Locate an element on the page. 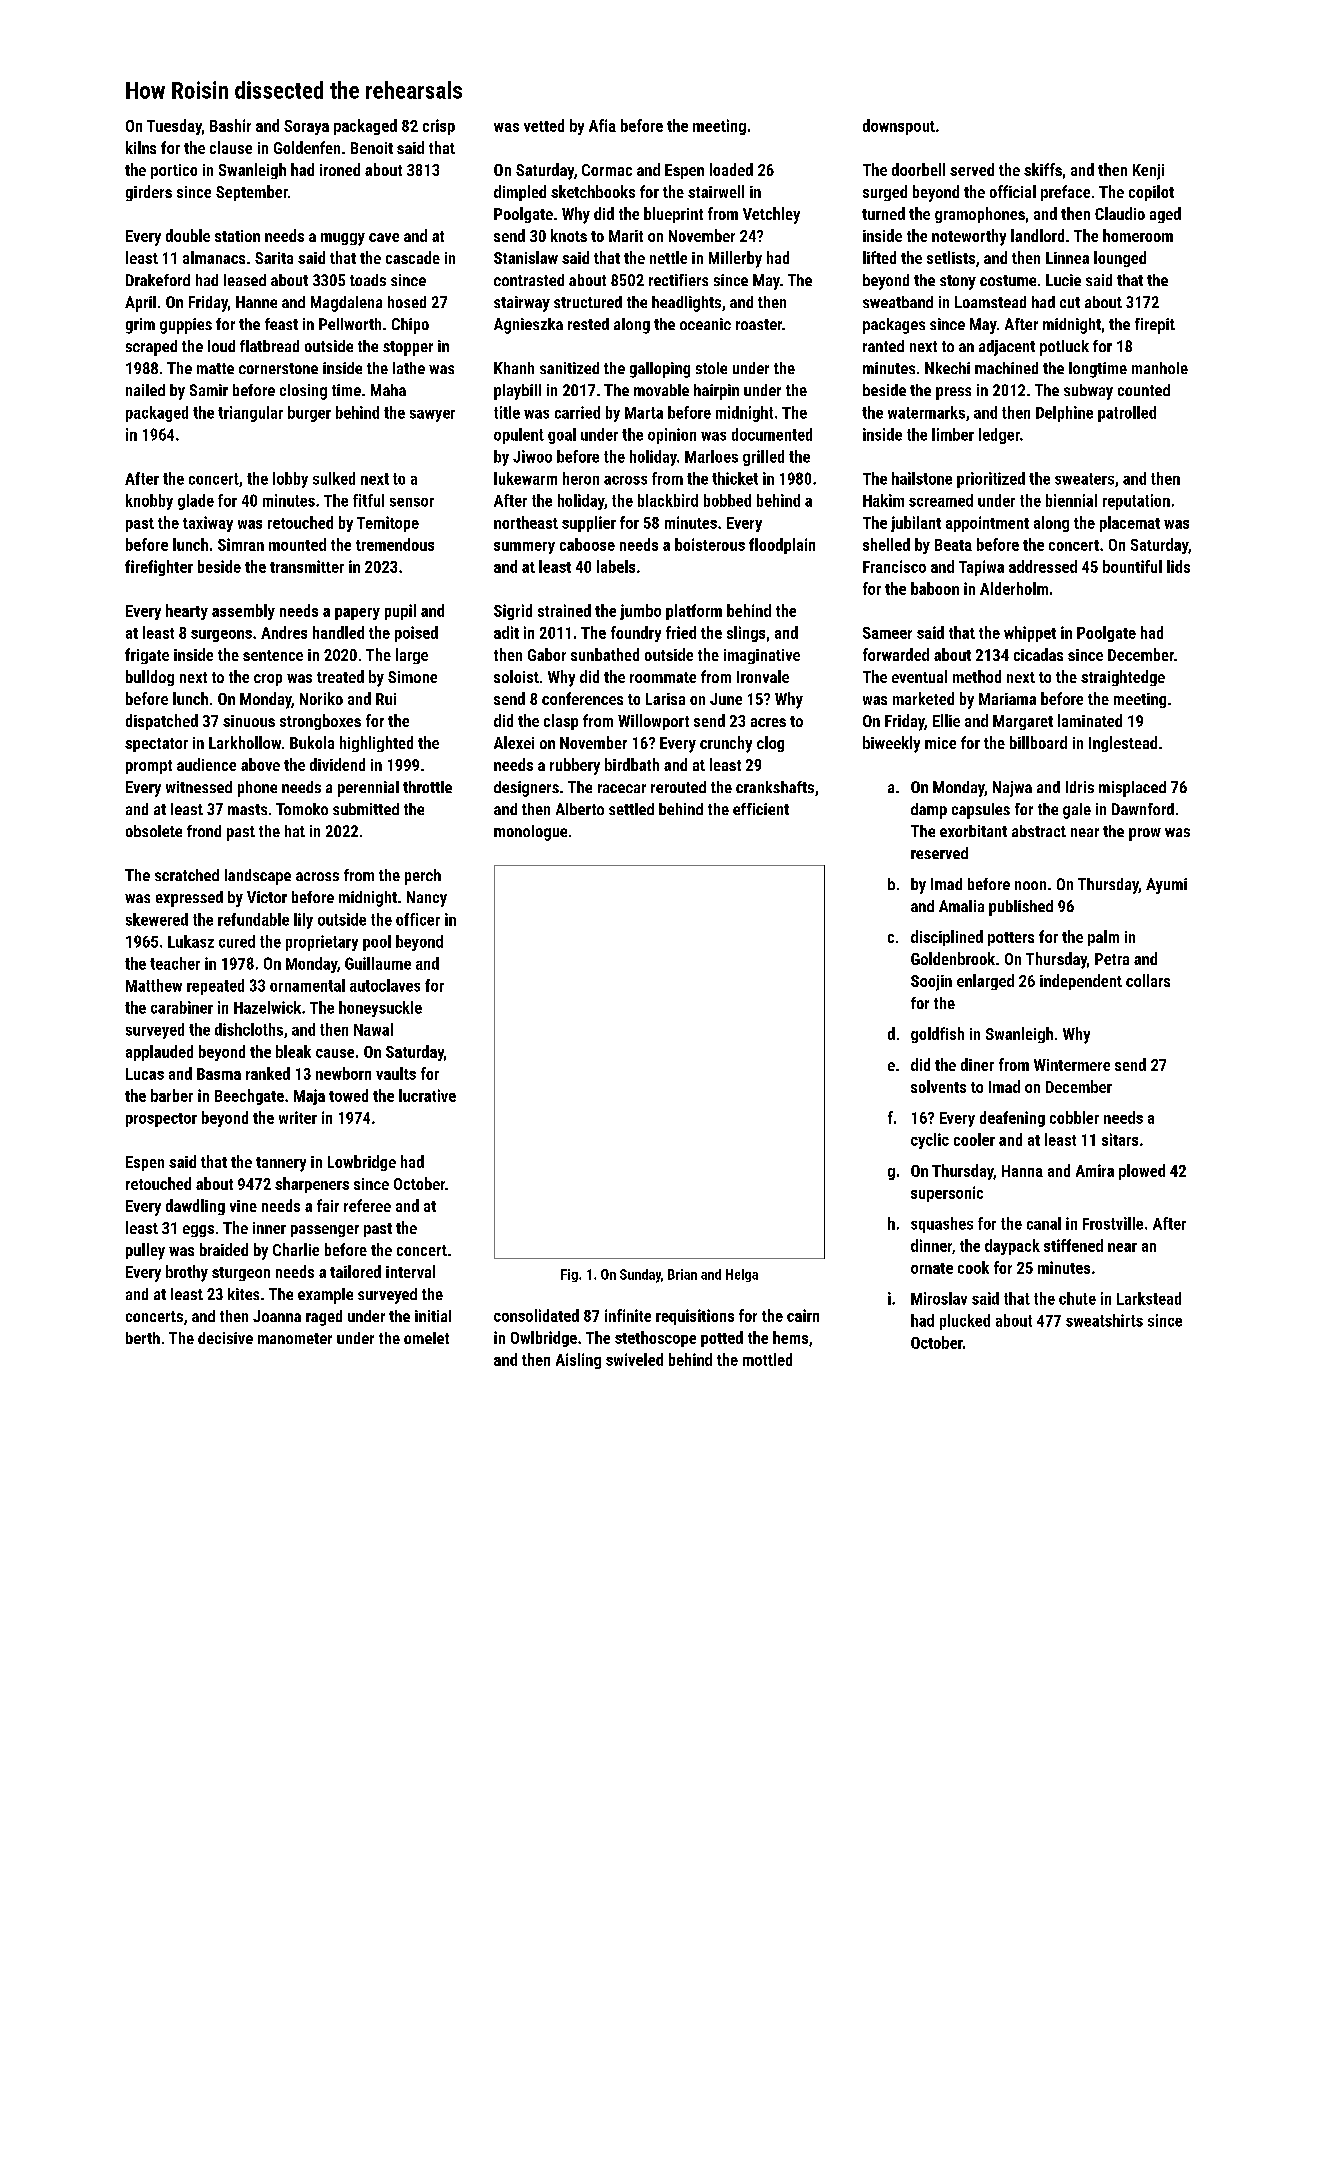  Nawal is located at coordinates (373, 1029).
